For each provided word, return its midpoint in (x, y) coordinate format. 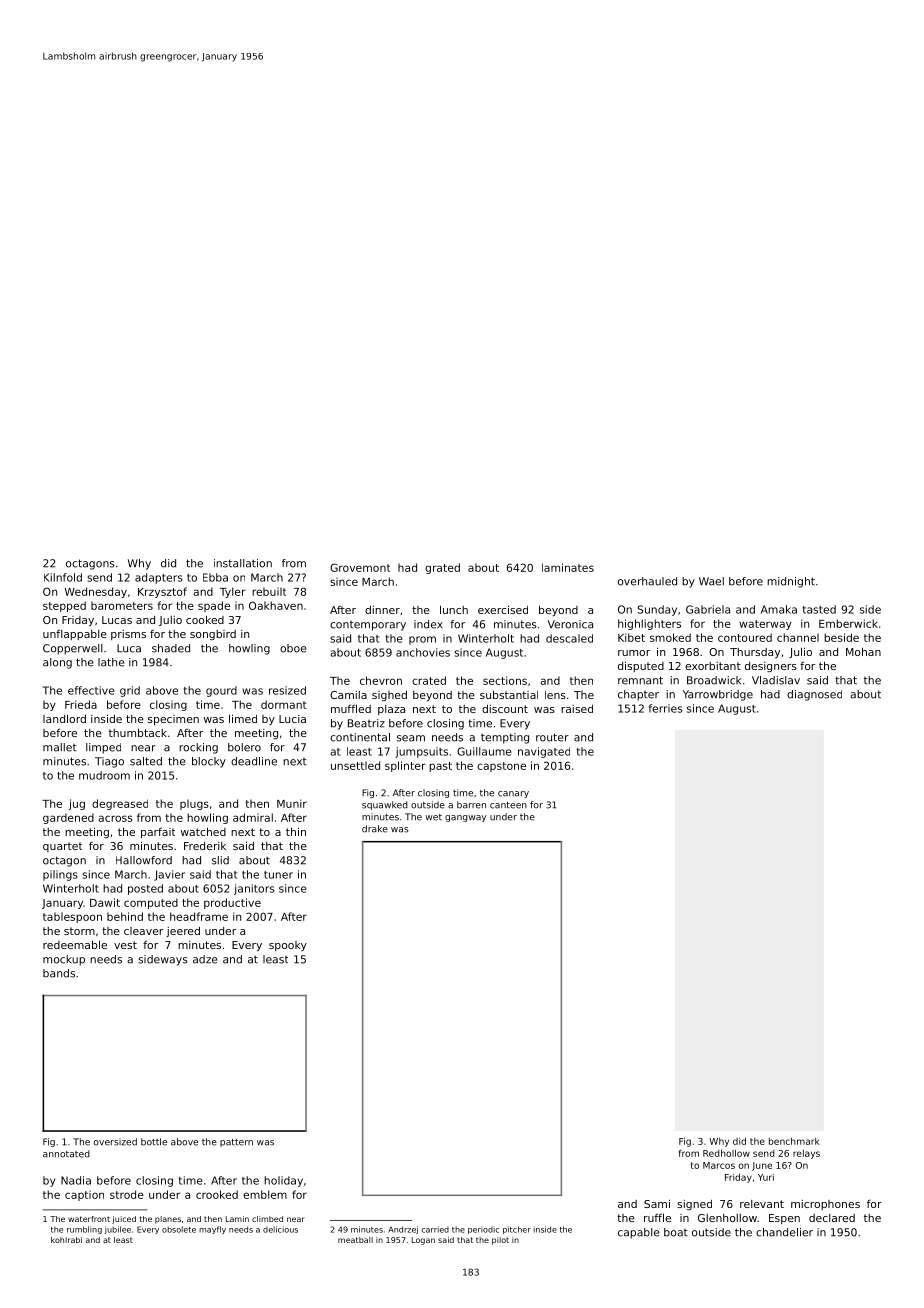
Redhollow (726, 1153)
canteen (508, 805)
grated (442, 568)
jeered (183, 932)
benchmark (794, 1141)
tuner (278, 875)
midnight (791, 582)
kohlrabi (66, 1240)
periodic (483, 1230)
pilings (60, 875)
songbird (213, 635)
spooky (288, 946)
